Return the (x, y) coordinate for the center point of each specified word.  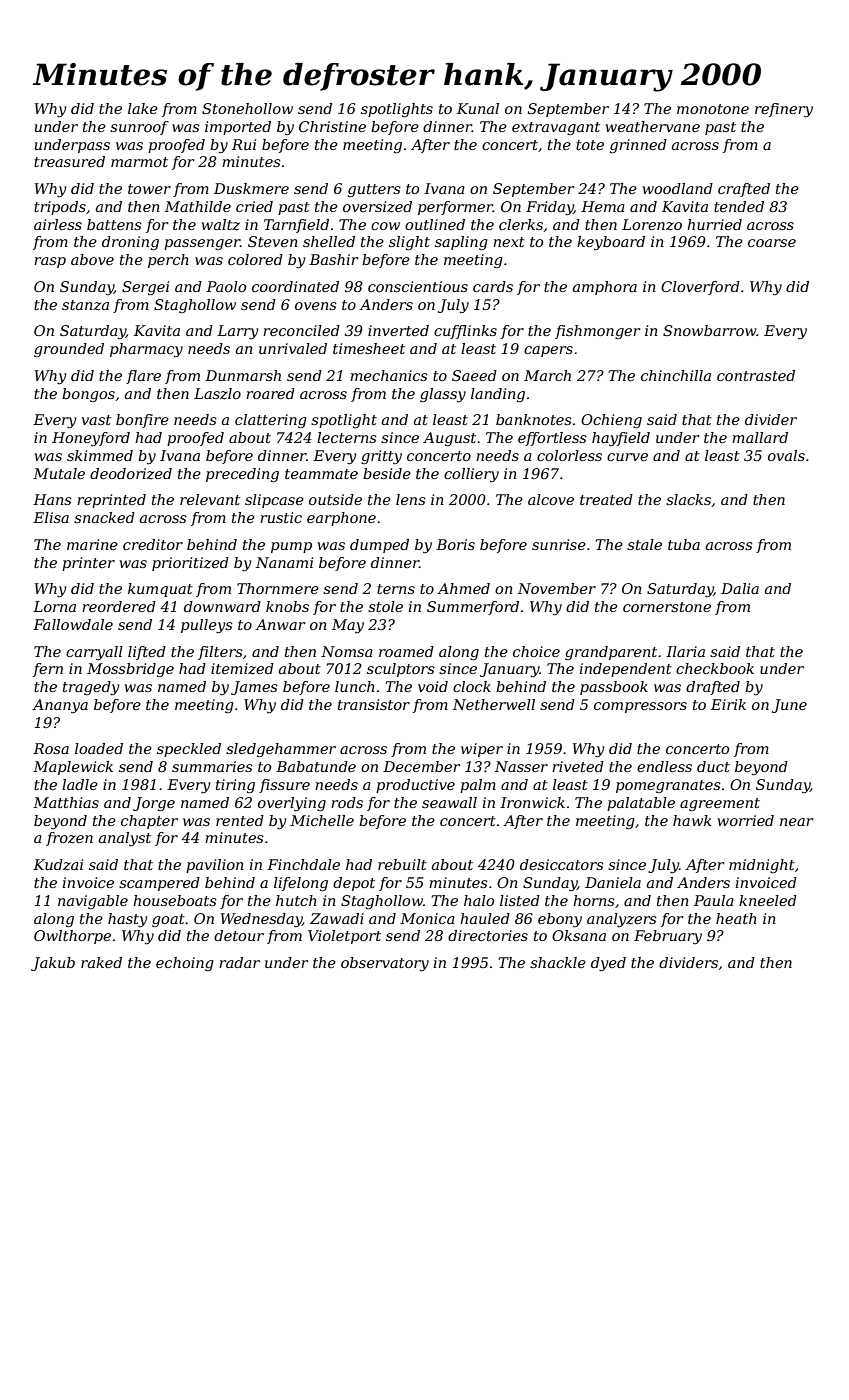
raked (101, 962)
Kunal (478, 108)
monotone (713, 109)
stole (385, 606)
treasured (69, 161)
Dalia (740, 588)
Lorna (54, 606)
